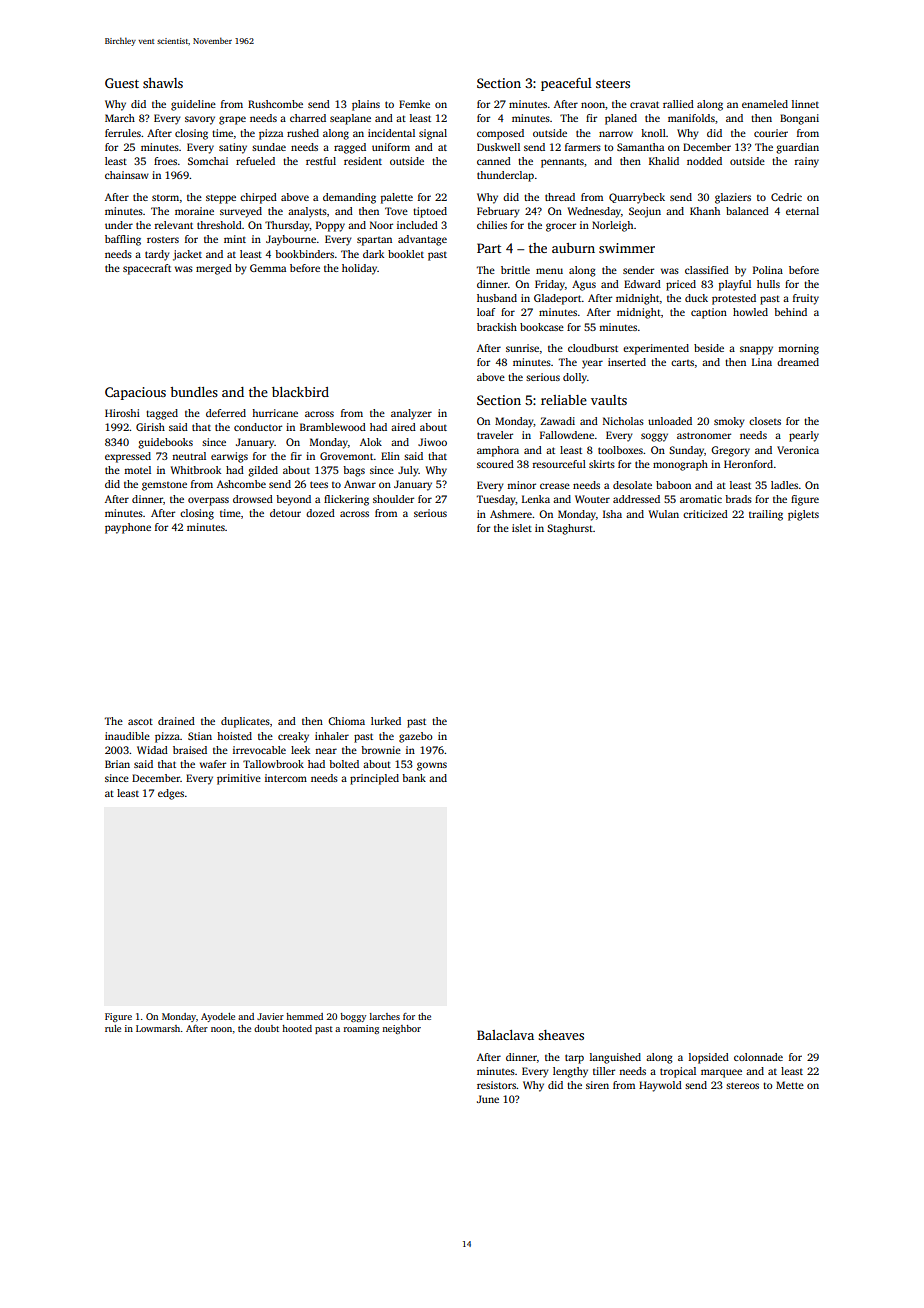  Describe the element at coordinates (765, 104) in the screenshot. I see `enameled` at that location.
